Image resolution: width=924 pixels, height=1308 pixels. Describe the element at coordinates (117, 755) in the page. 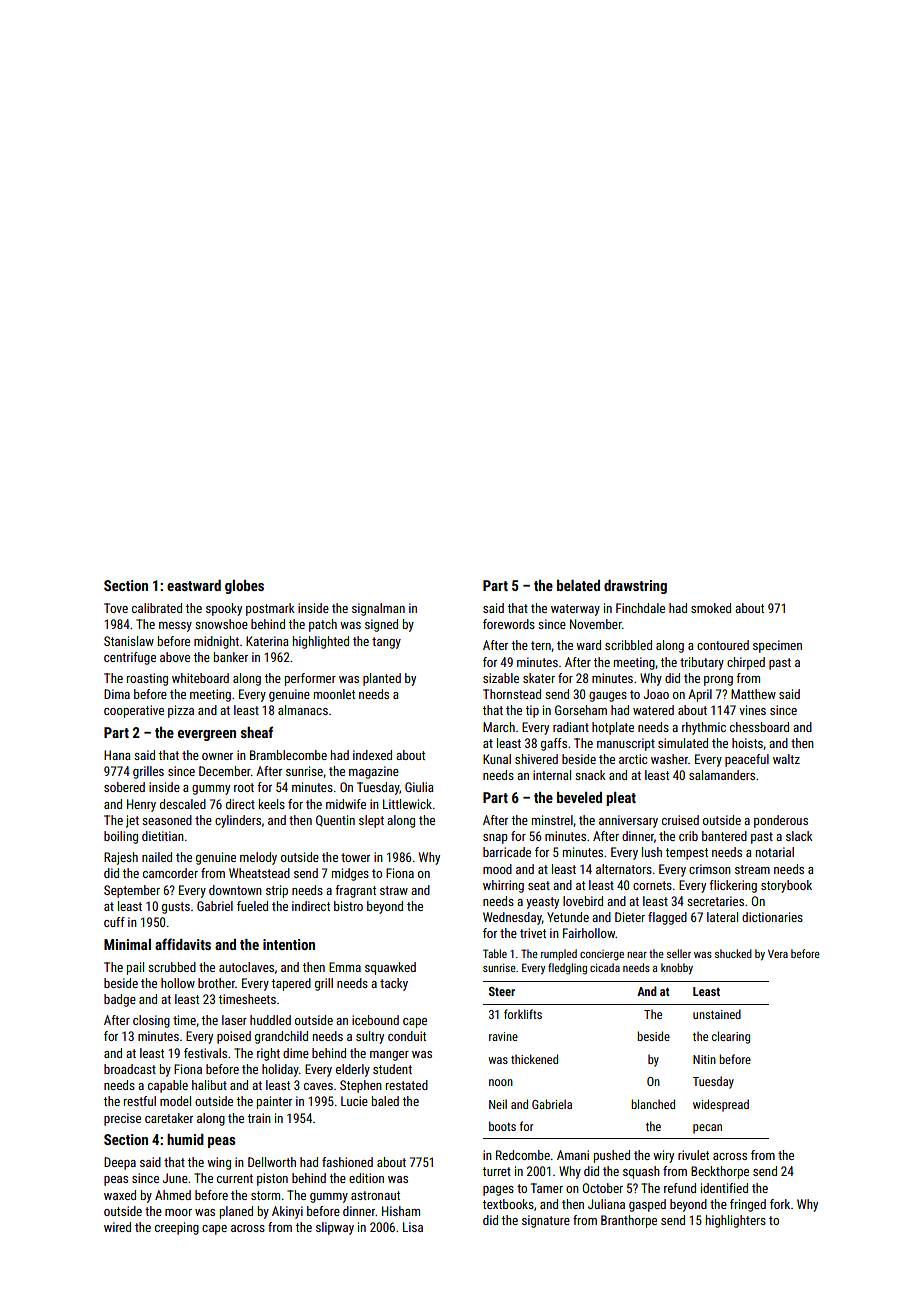

I see `Hana` at that location.
